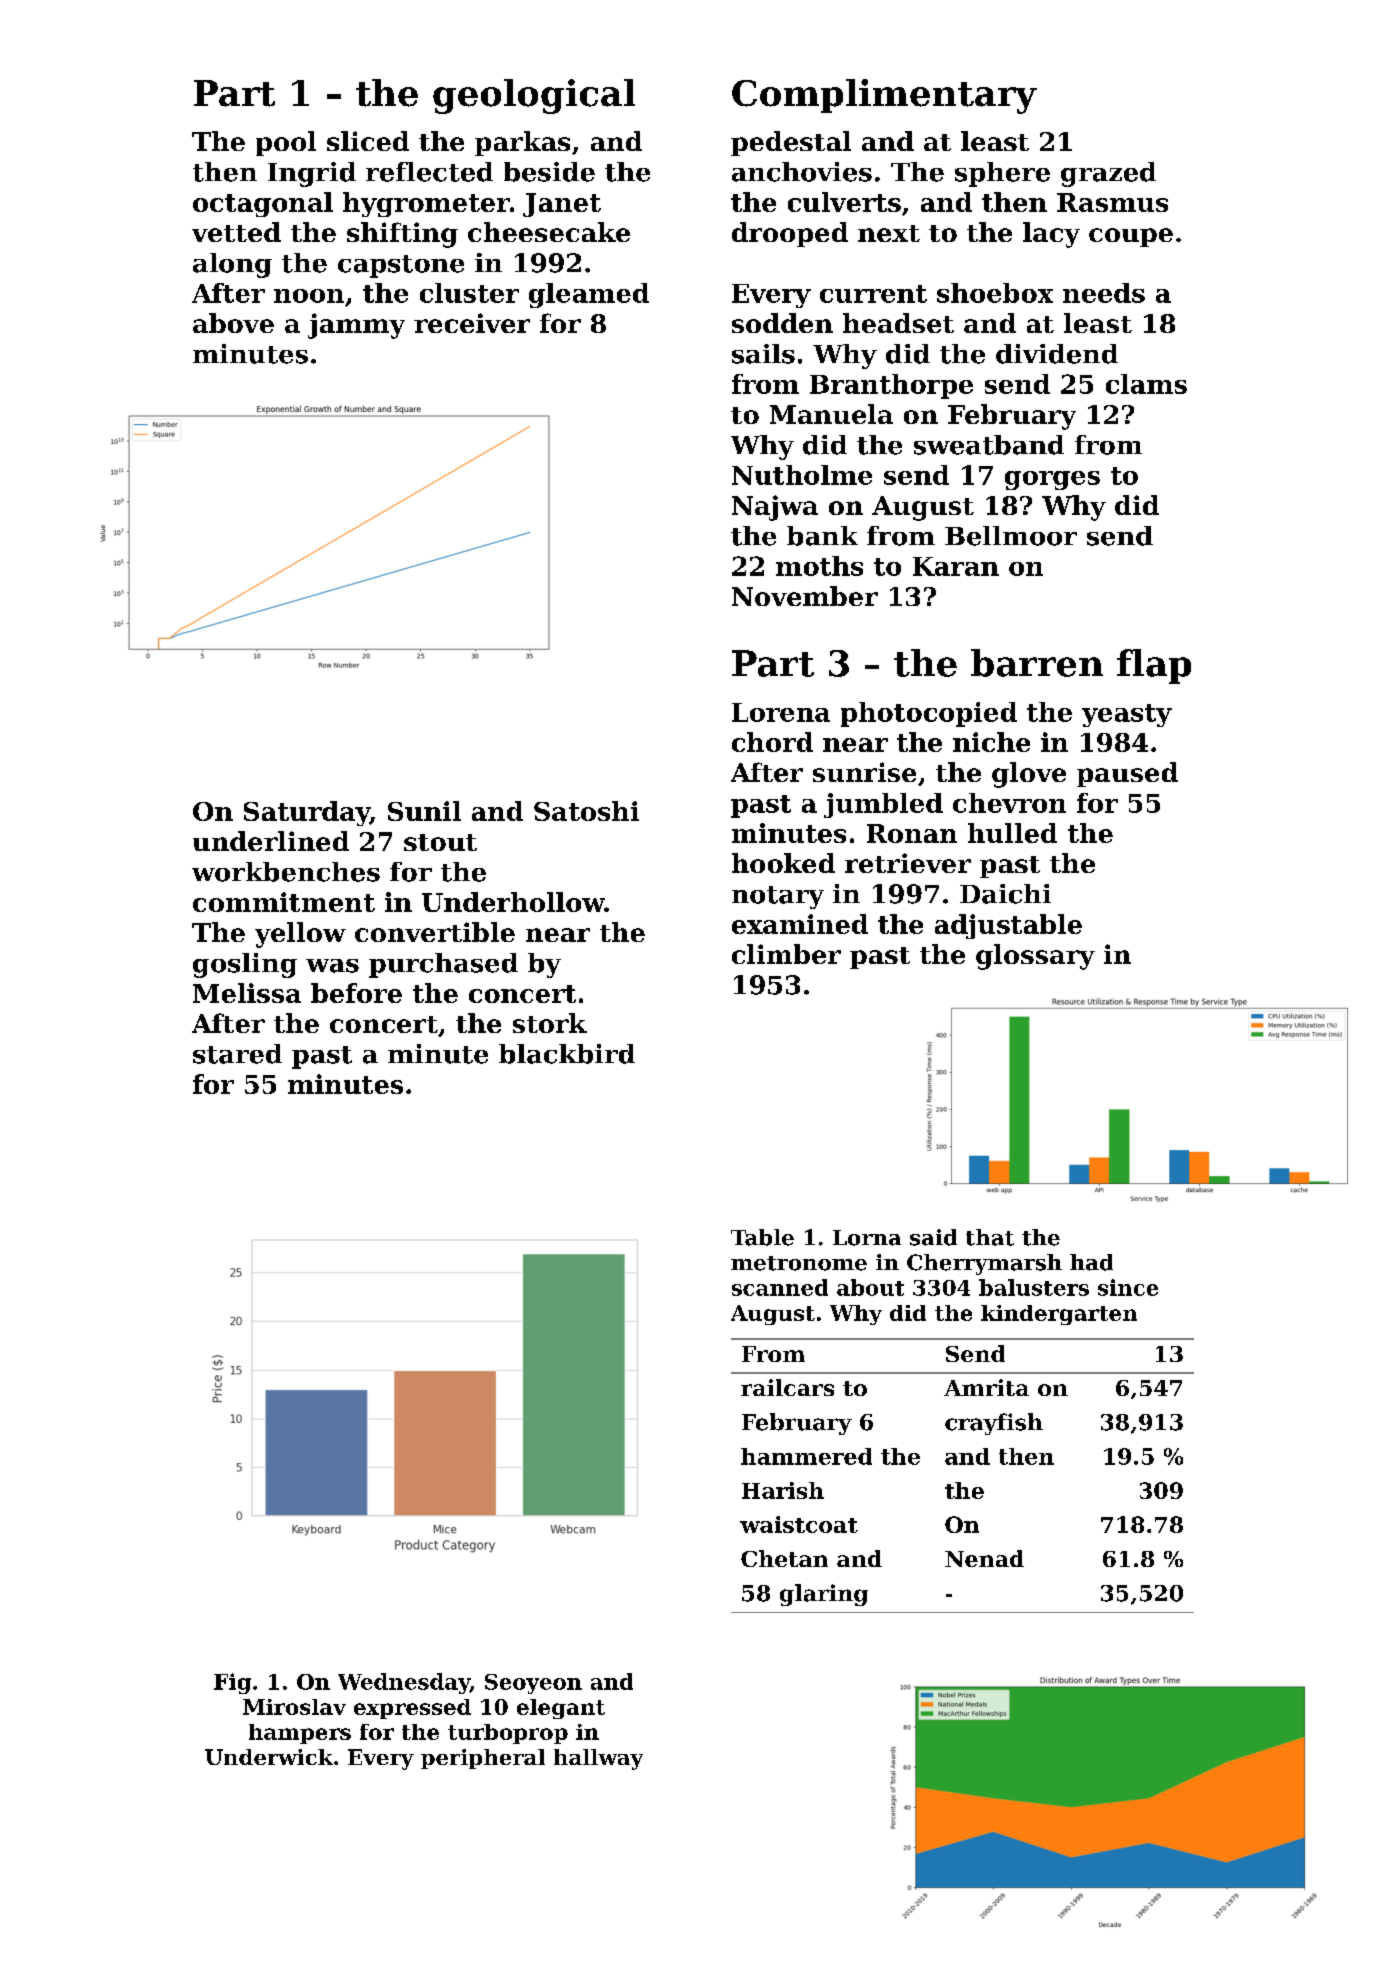 This screenshot has width=1386, height=1969. What do you see at coordinates (867, 1238) in the screenshot?
I see `Lorna` at bounding box center [867, 1238].
